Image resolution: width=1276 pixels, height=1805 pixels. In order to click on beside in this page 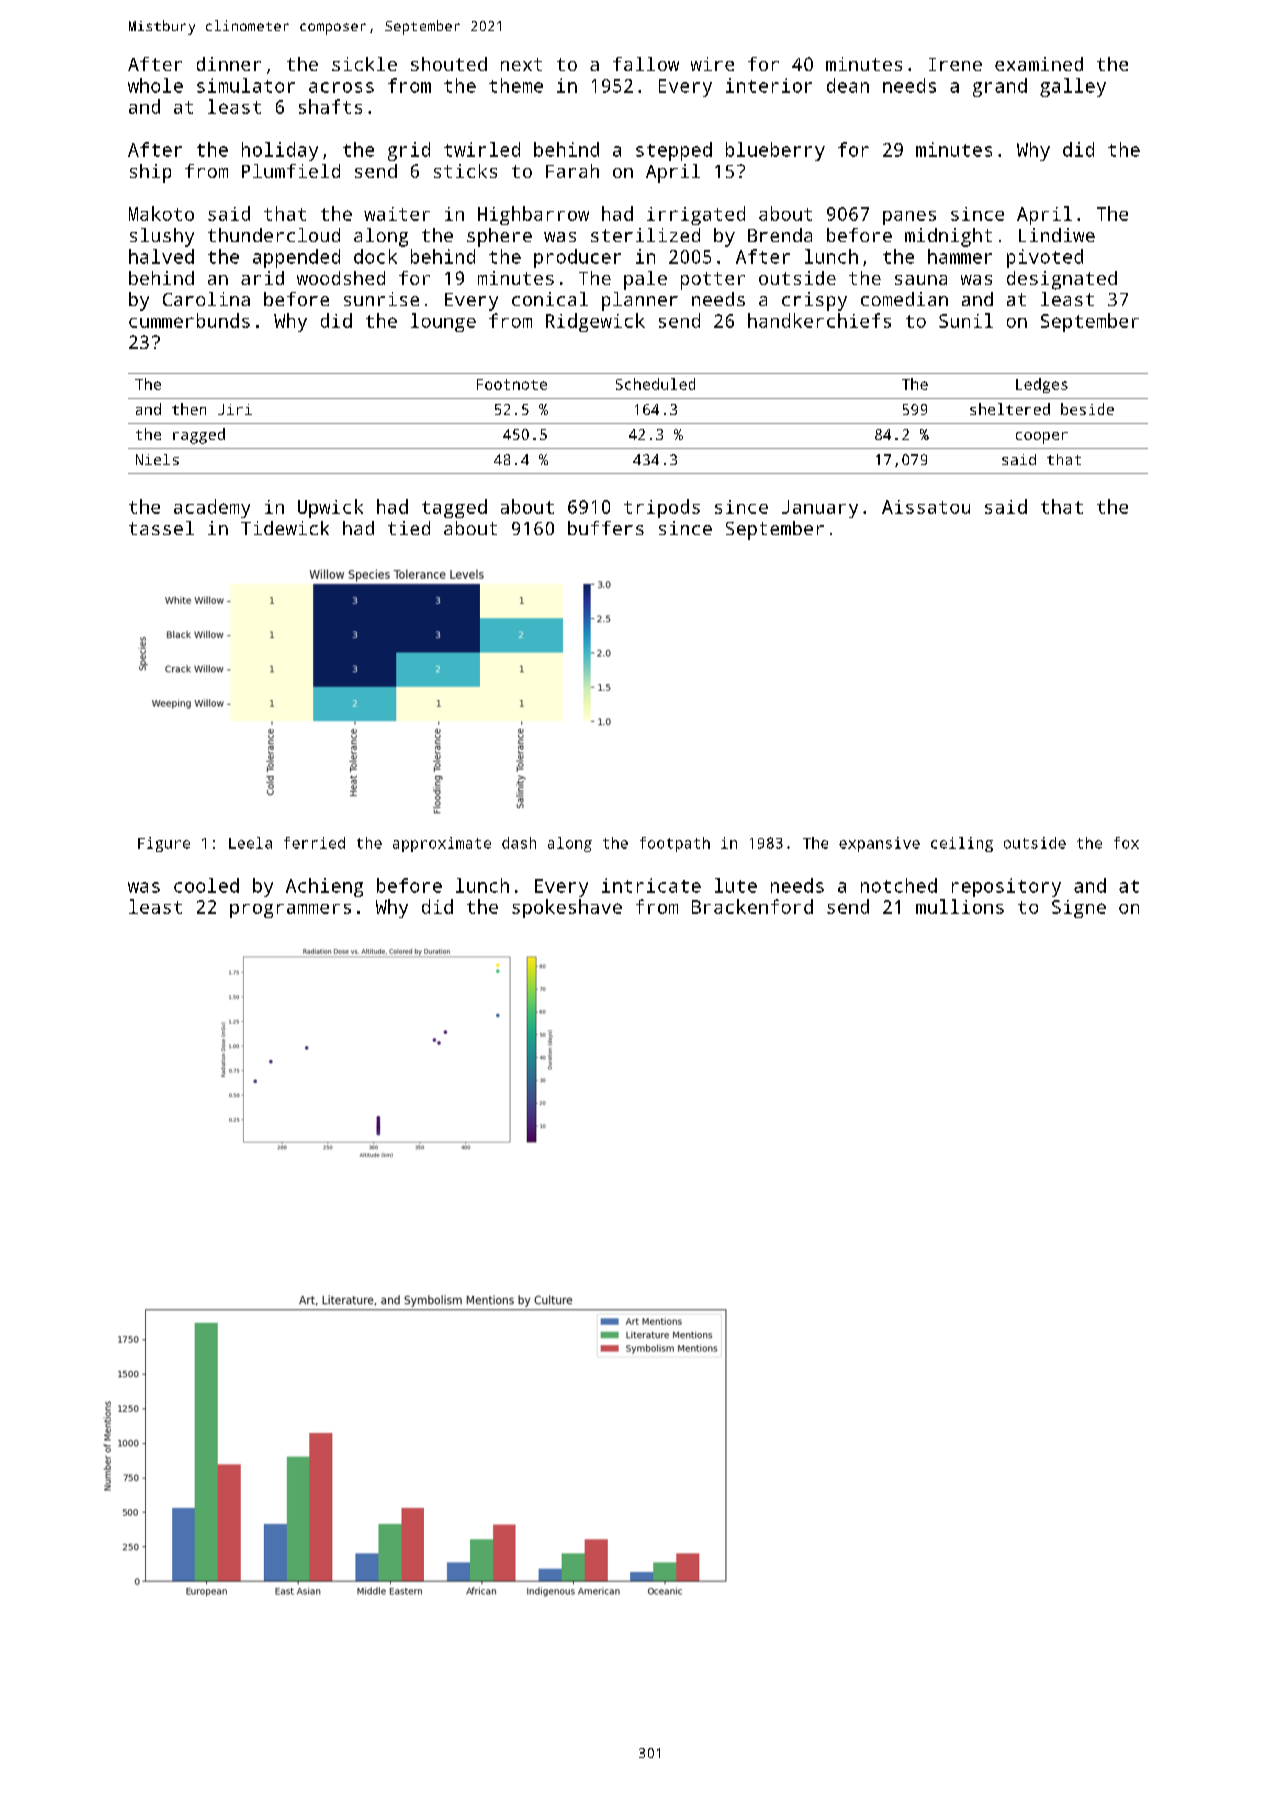, I will do `click(1087, 409)`.
